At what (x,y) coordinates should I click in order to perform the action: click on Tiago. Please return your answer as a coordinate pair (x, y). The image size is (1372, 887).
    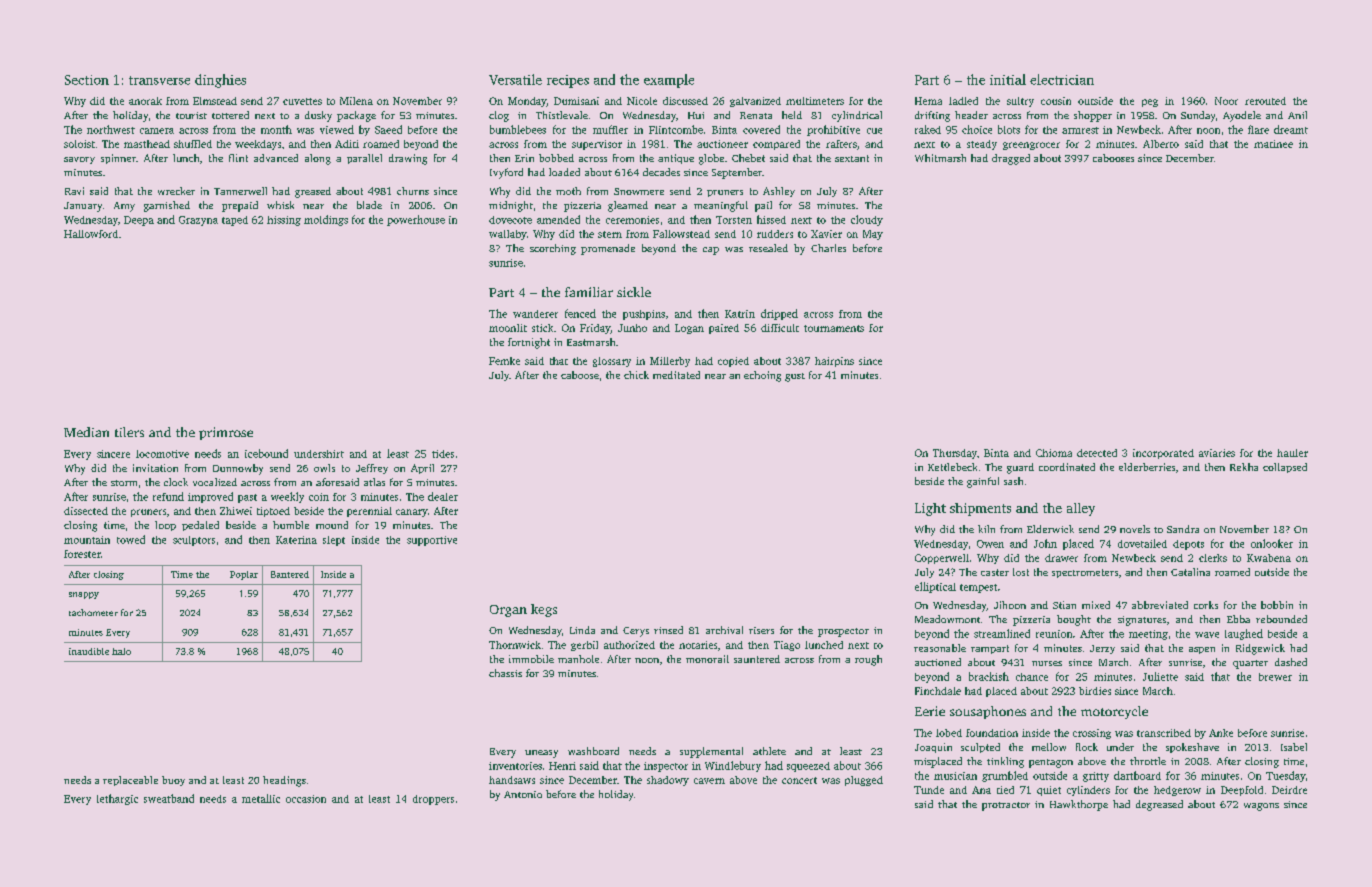
    Looking at the image, I should click on (787, 646).
